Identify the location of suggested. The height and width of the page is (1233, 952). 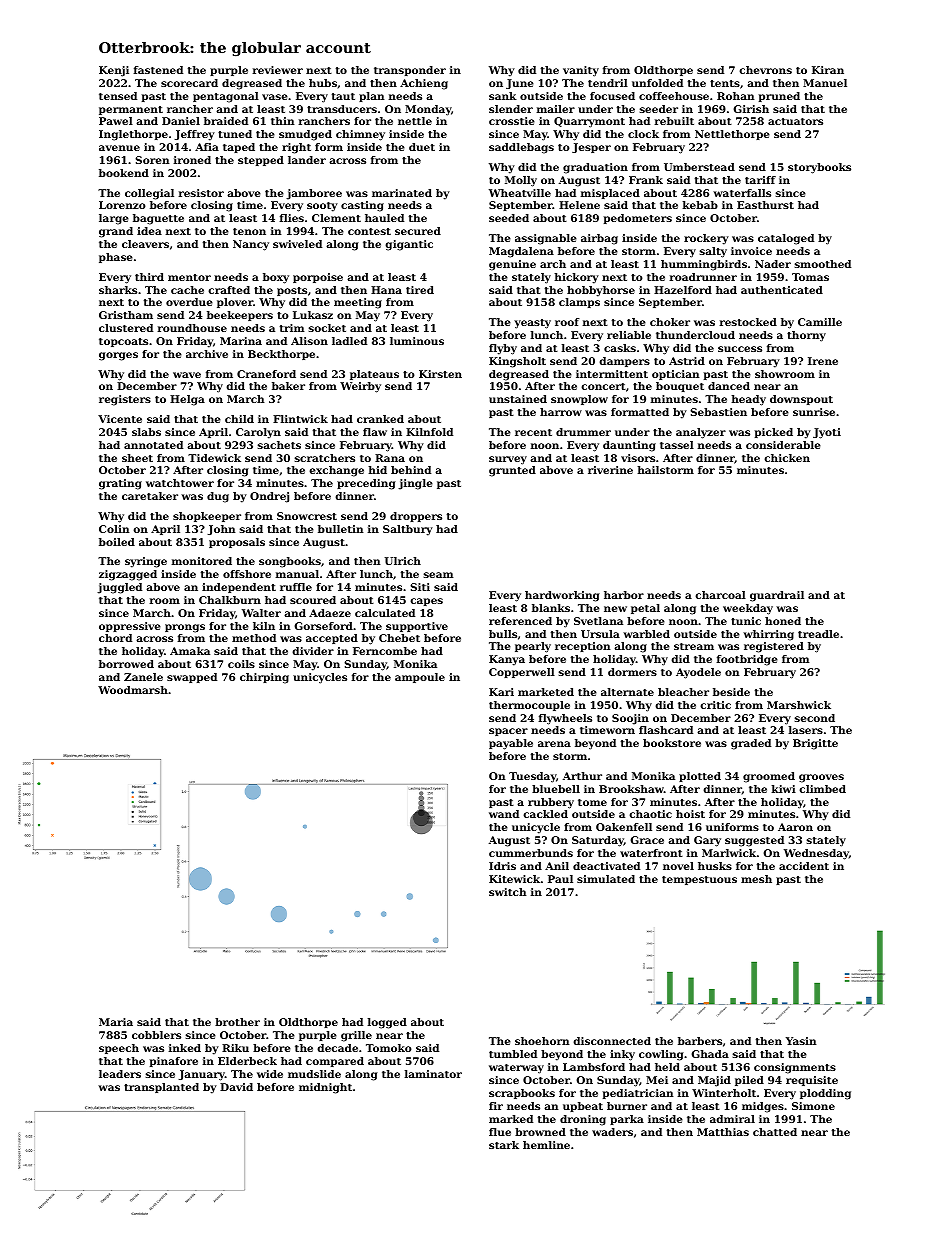
(754, 841).
